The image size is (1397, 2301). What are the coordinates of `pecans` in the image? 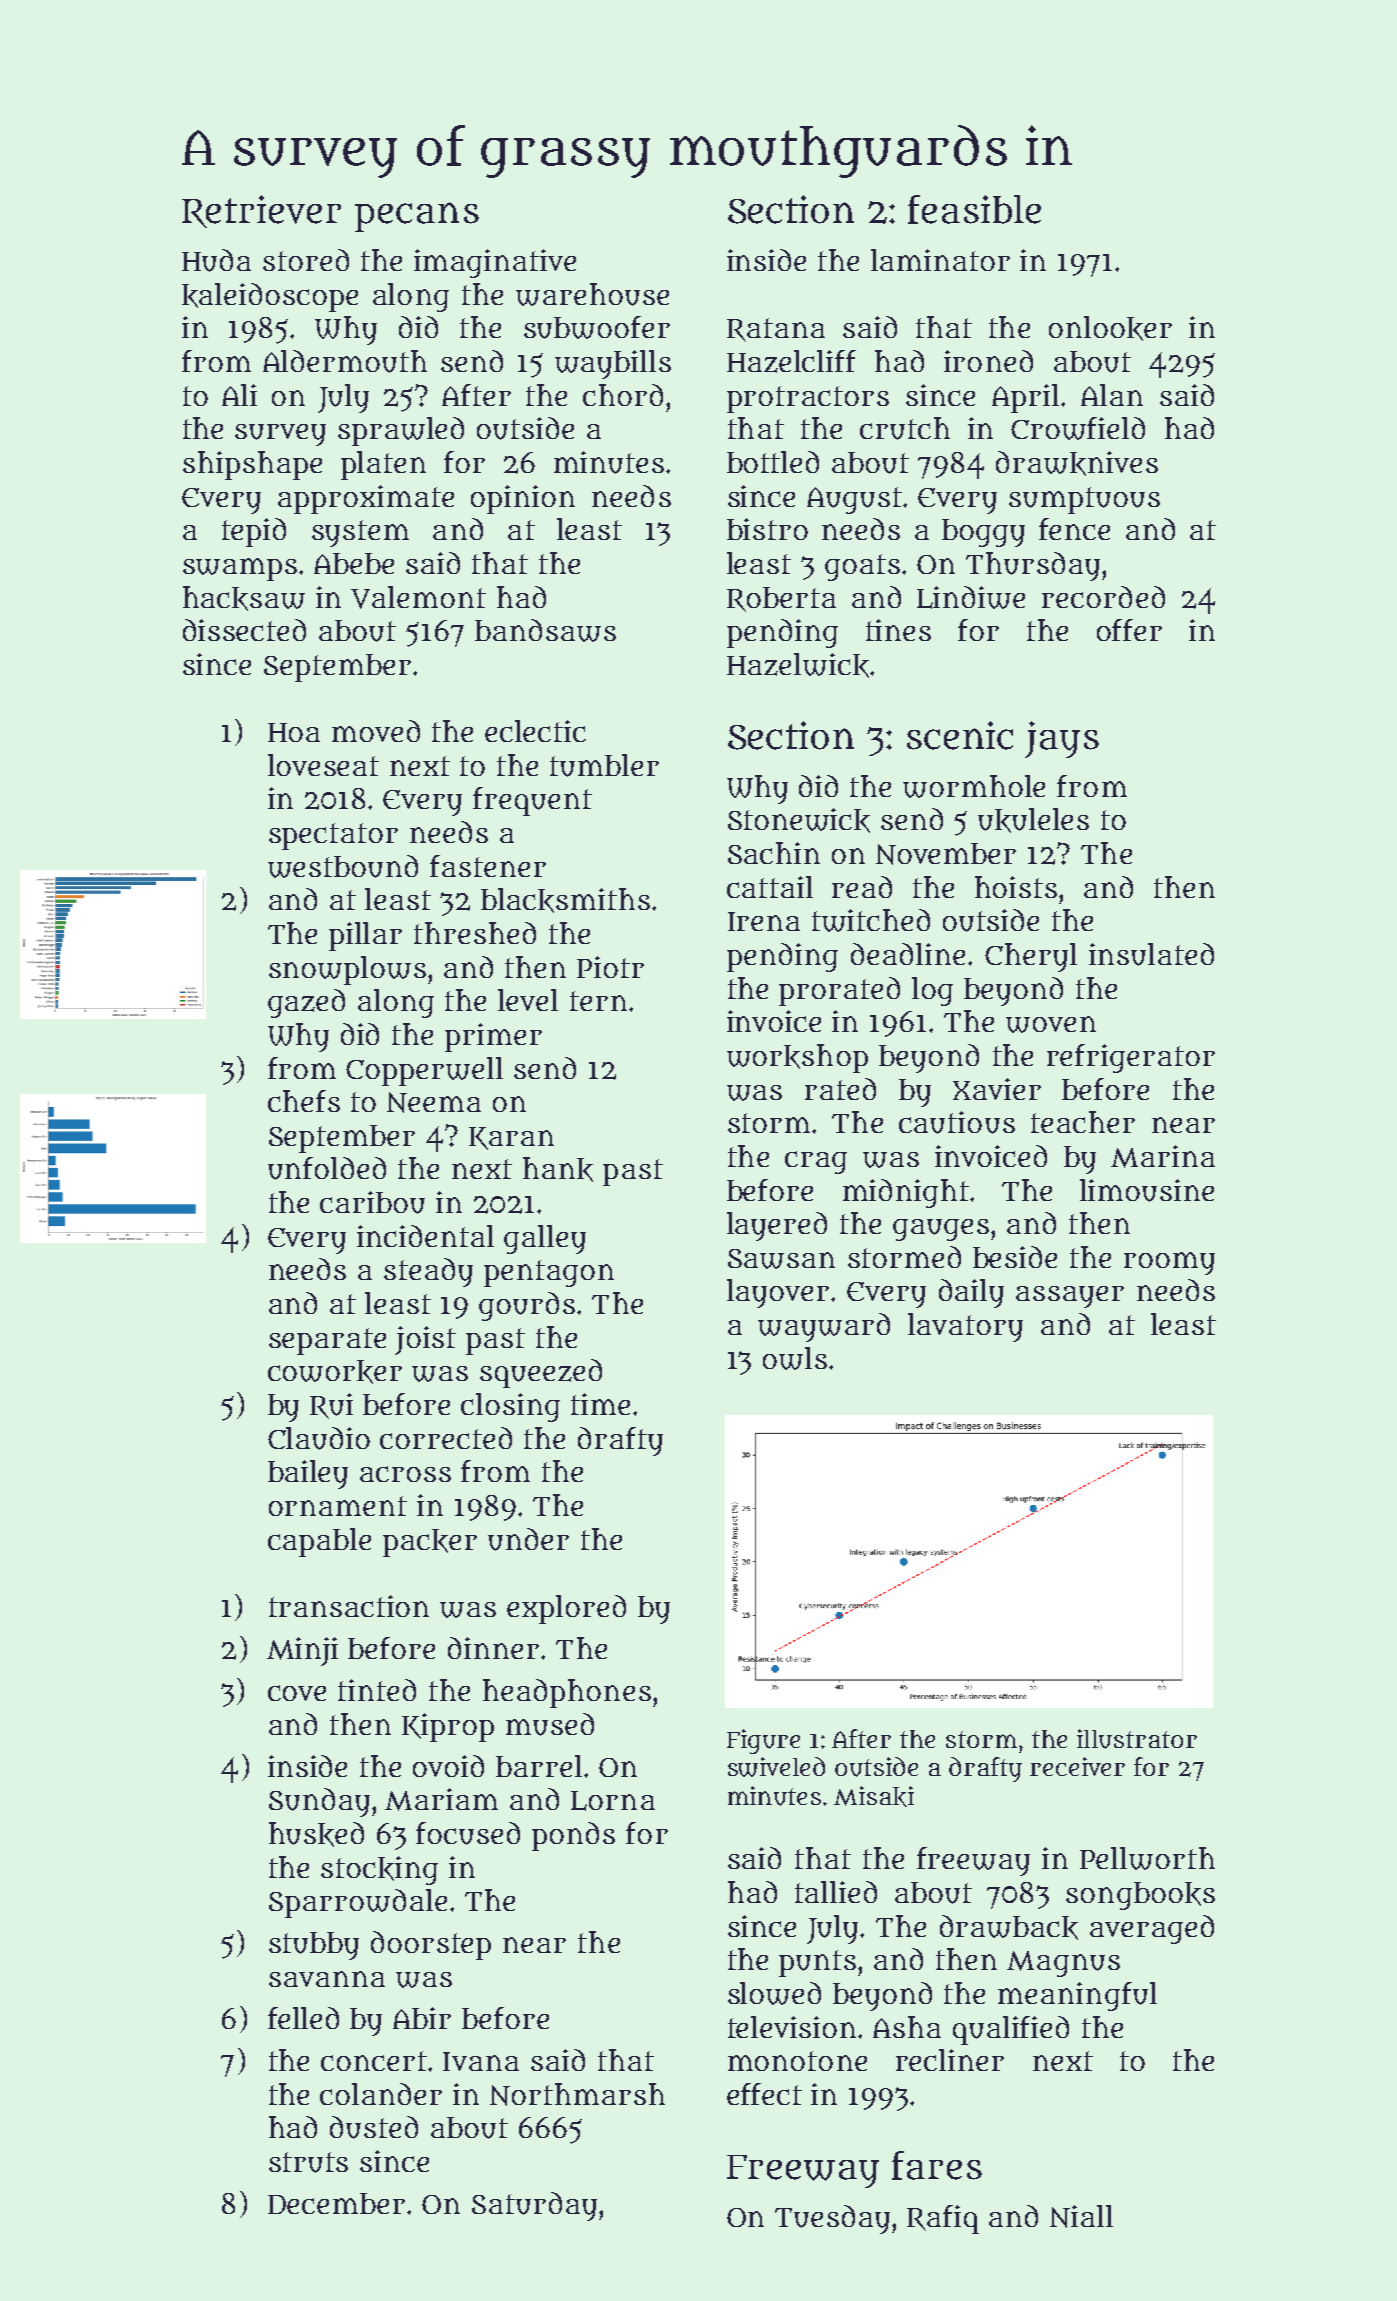 It's located at (417, 217).
